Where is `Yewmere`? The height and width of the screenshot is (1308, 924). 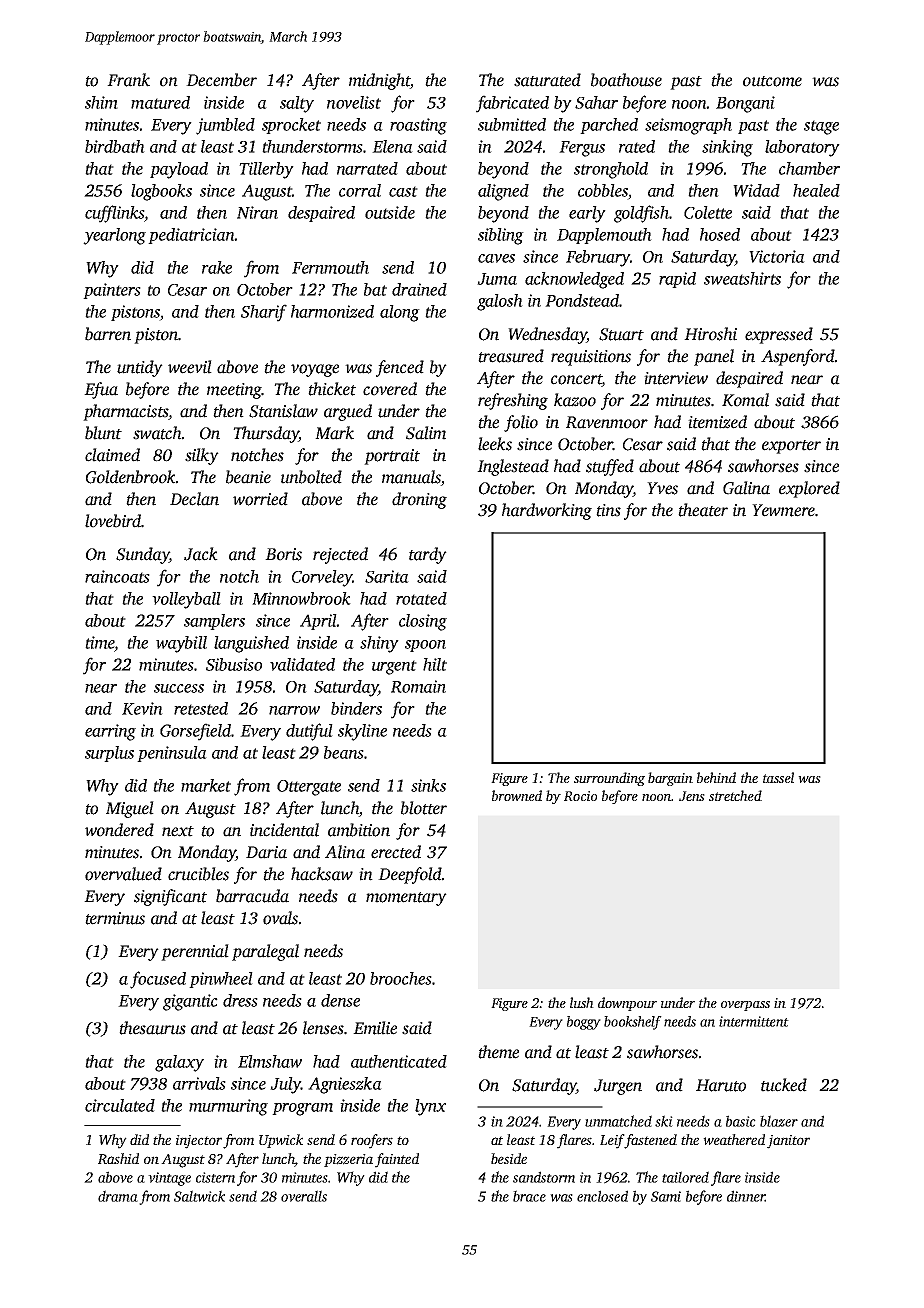 Yewmere is located at coordinates (783, 510).
